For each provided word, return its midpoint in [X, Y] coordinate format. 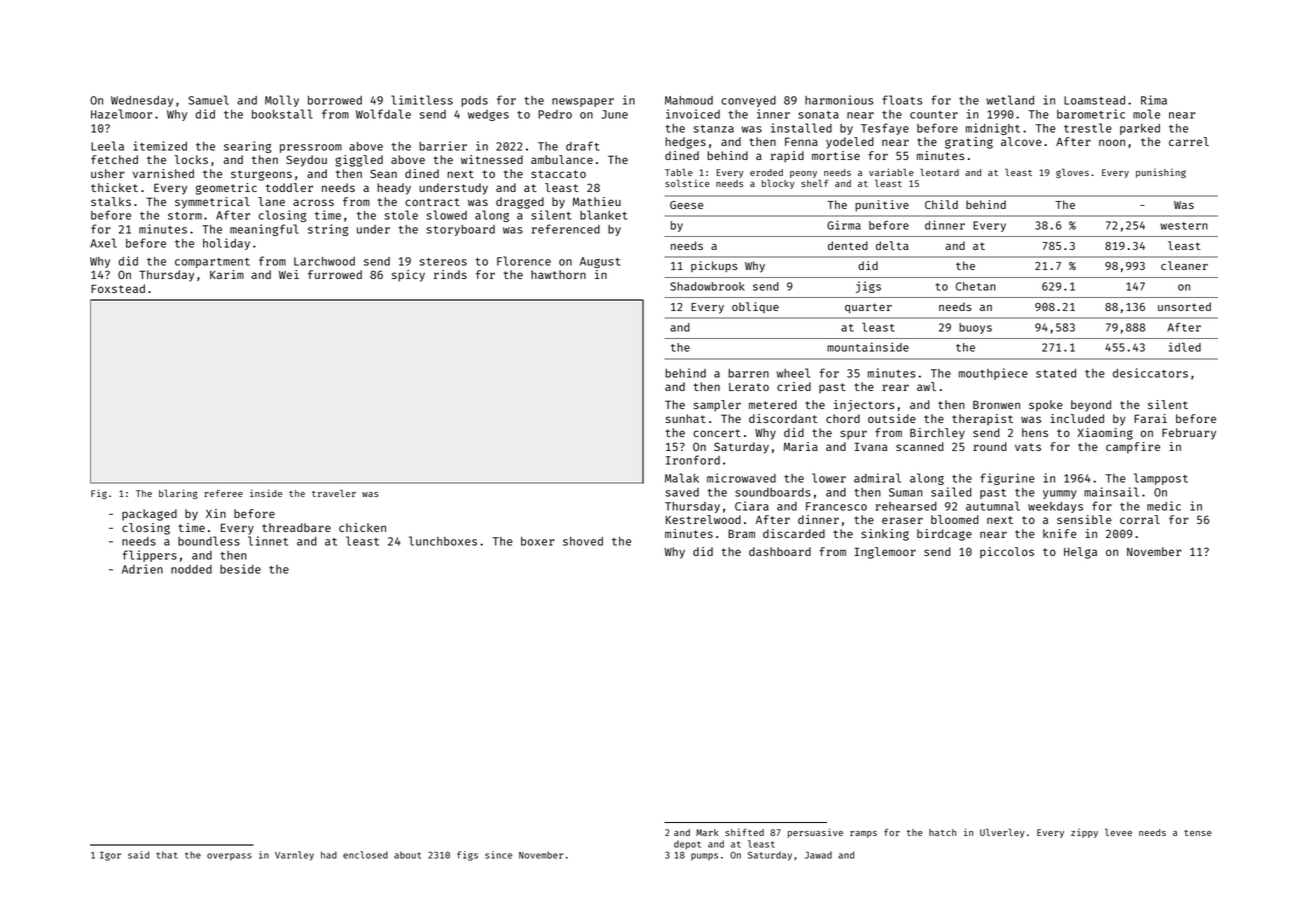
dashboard [780, 551]
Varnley [294, 856]
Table [679, 172]
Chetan [976, 286]
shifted [744, 832]
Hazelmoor [121, 114]
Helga [1080, 553]
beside [240, 569]
